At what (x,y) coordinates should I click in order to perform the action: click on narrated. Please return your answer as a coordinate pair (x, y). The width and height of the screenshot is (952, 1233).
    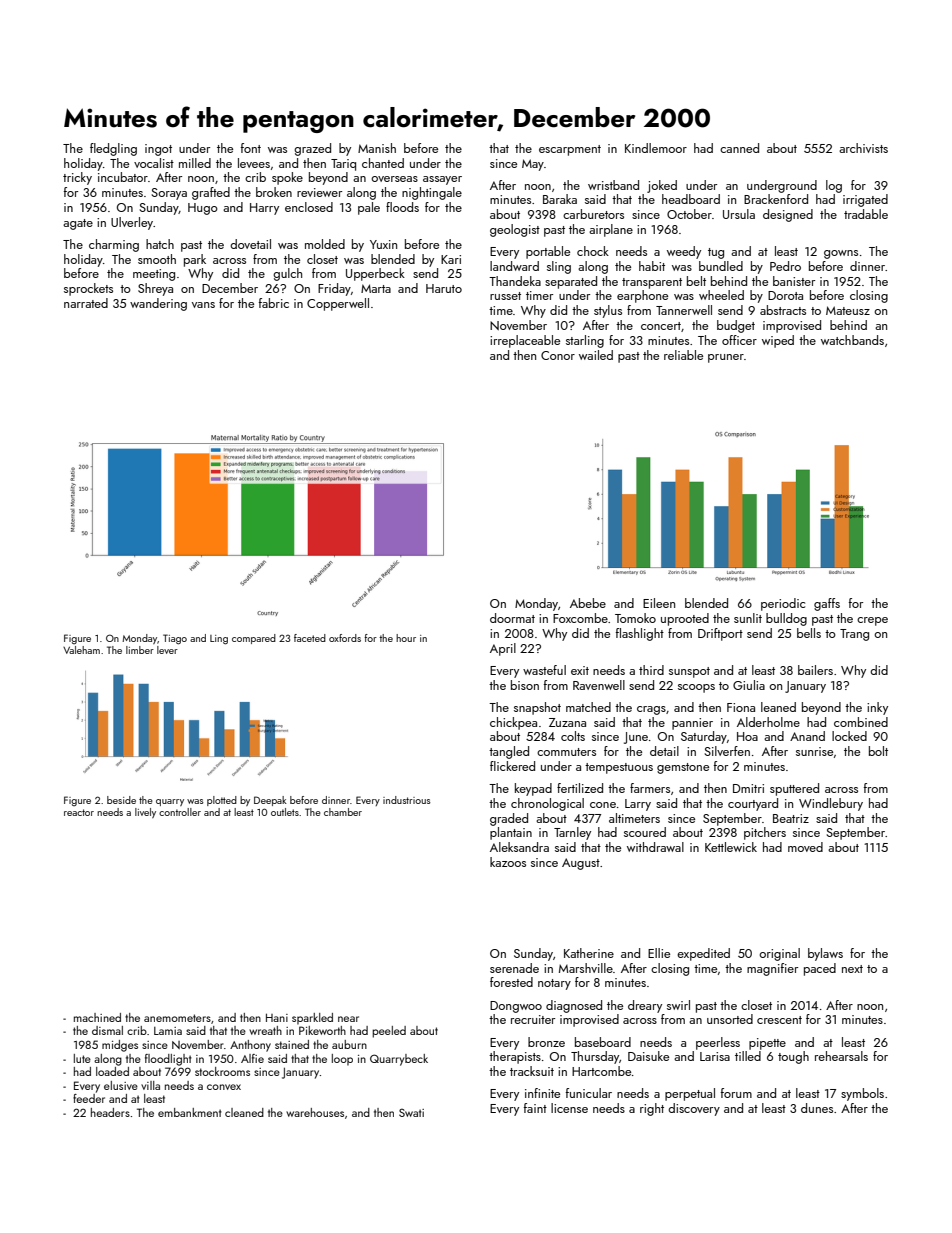
    Looking at the image, I should click on (86, 303).
